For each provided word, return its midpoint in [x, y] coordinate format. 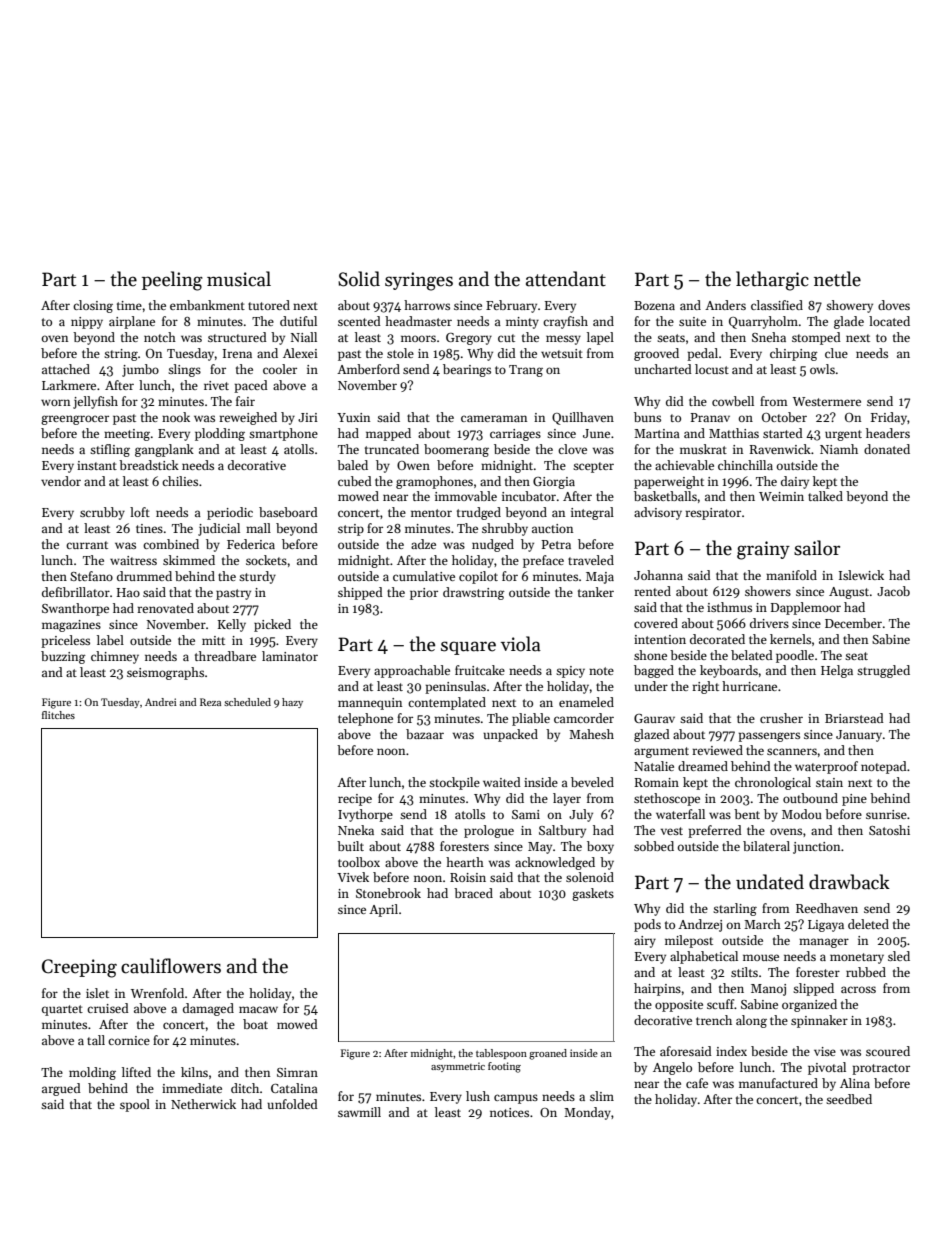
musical [239, 279]
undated [770, 882]
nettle [837, 279]
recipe [355, 800]
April [383, 910]
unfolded [292, 1104]
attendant [566, 279]
